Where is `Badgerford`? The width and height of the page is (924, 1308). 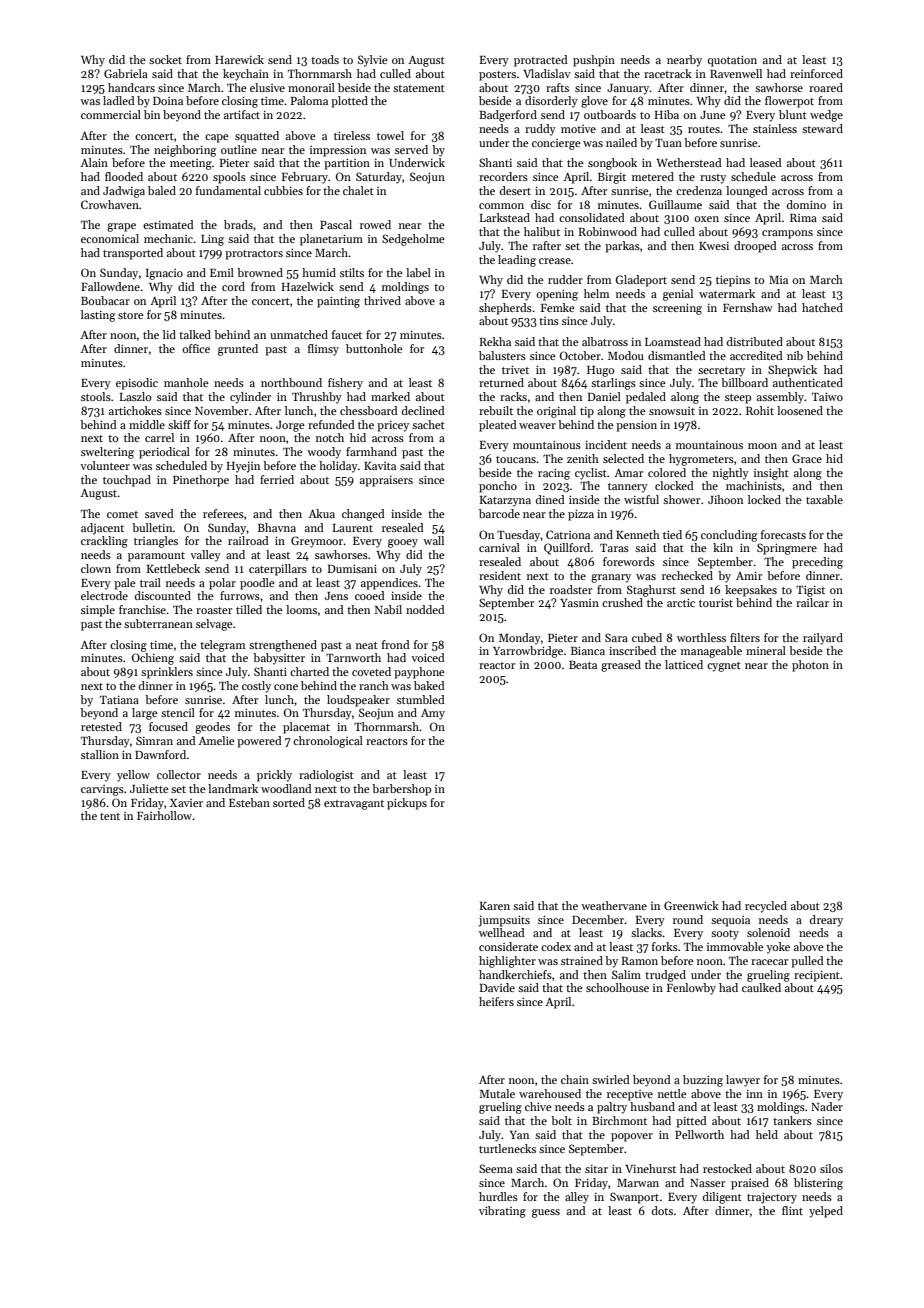
Badgerford is located at coordinates (508, 116).
